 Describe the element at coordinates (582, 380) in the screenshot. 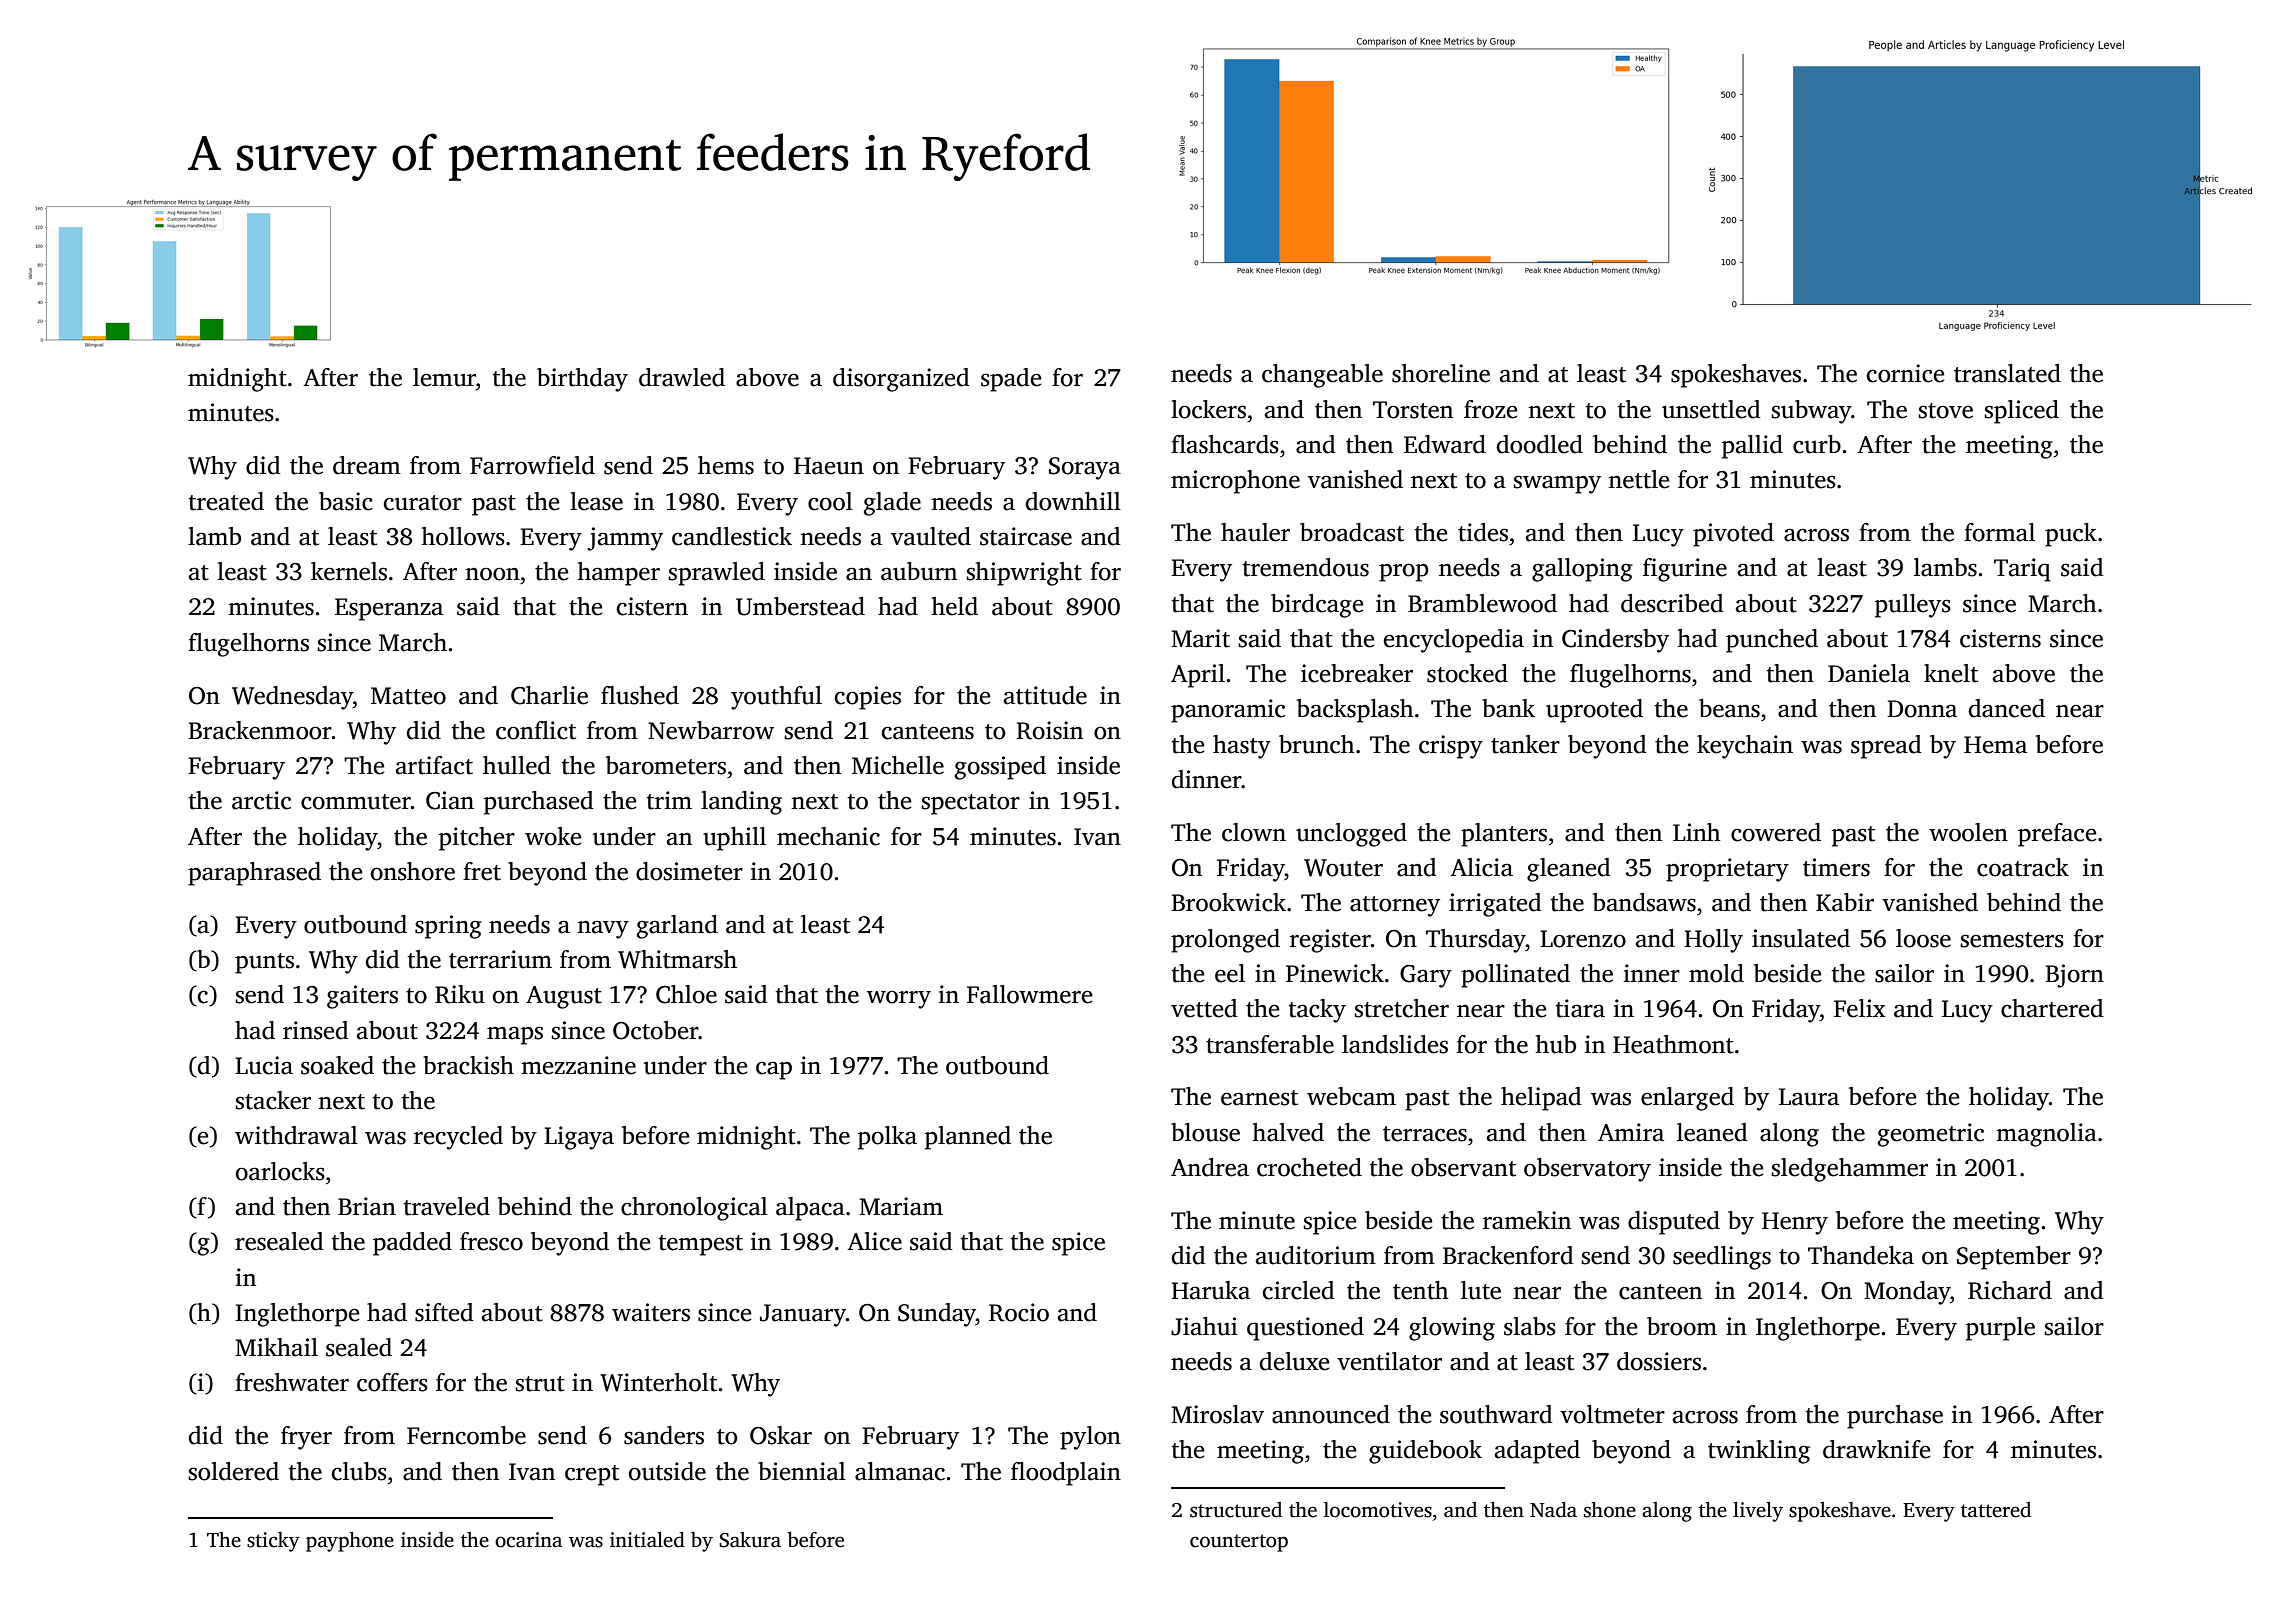

I see `birthday` at that location.
